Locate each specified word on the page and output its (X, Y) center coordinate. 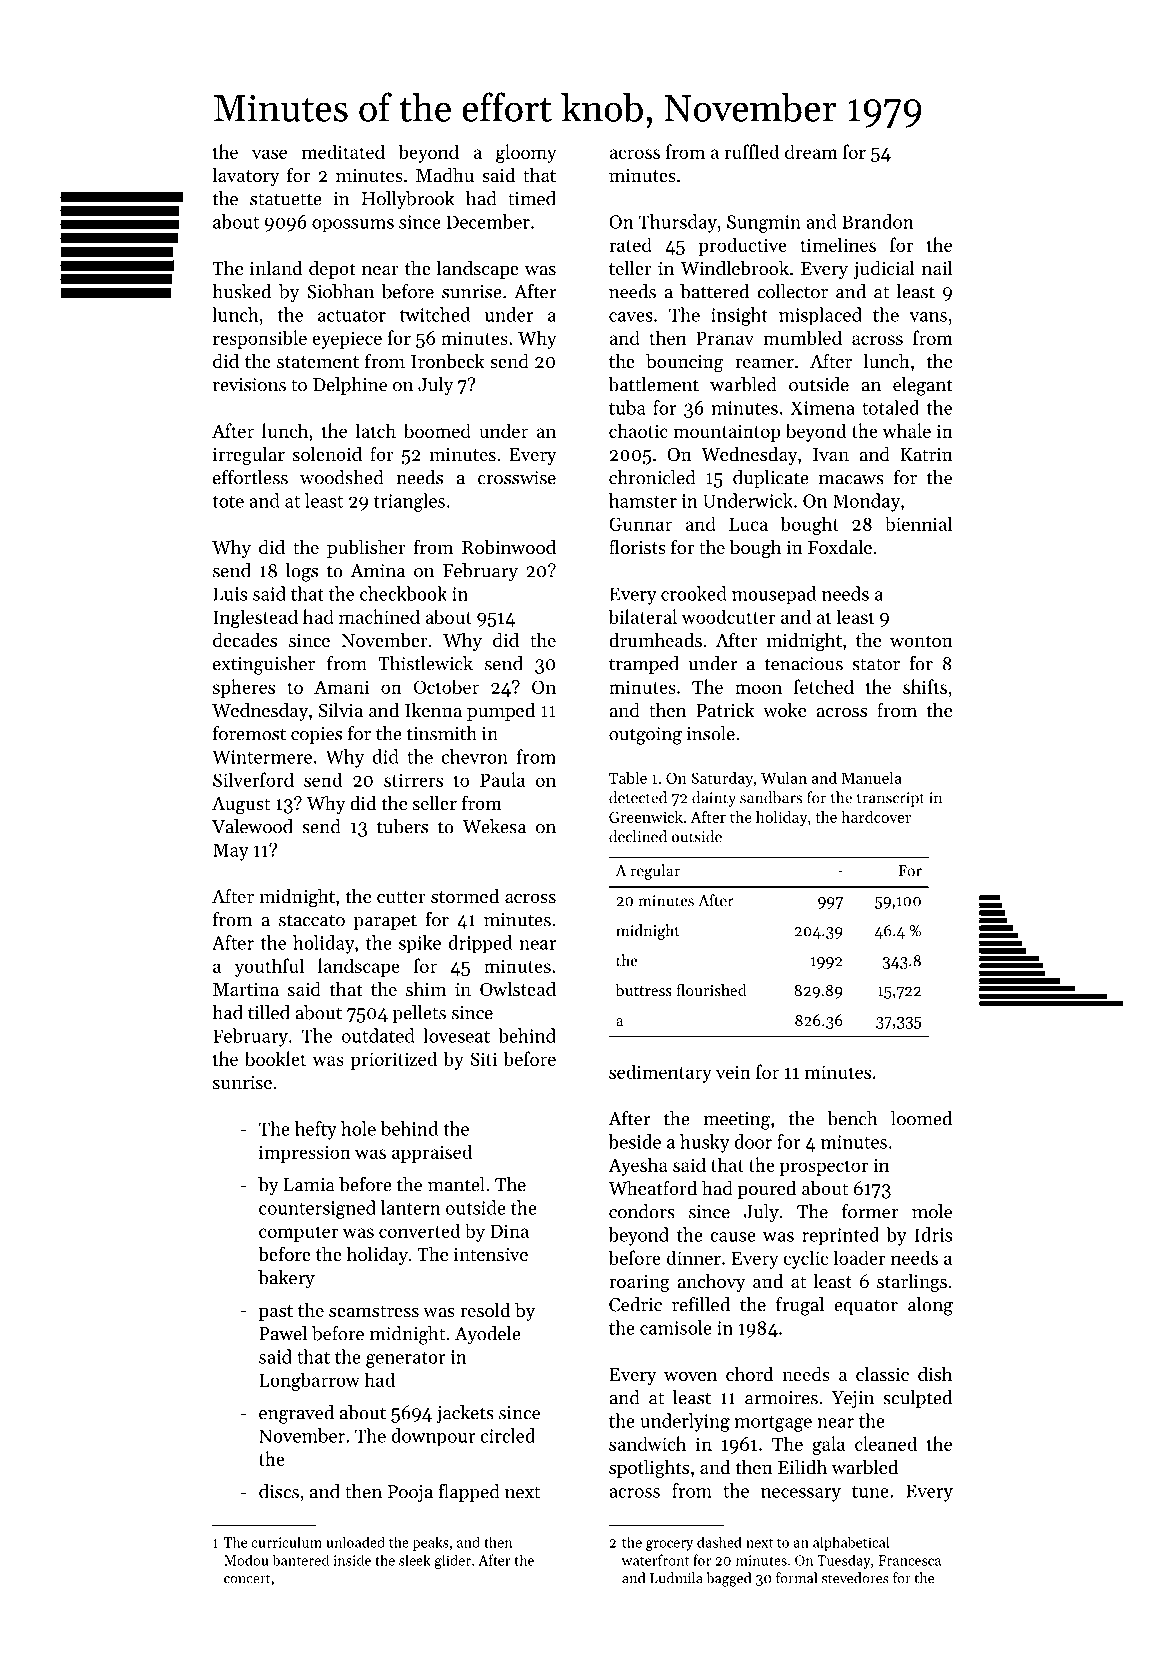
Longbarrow (309, 1381)
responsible (260, 339)
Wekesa (494, 826)
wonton (921, 641)
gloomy (526, 153)
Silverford (253, 779)
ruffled (752, 151)
